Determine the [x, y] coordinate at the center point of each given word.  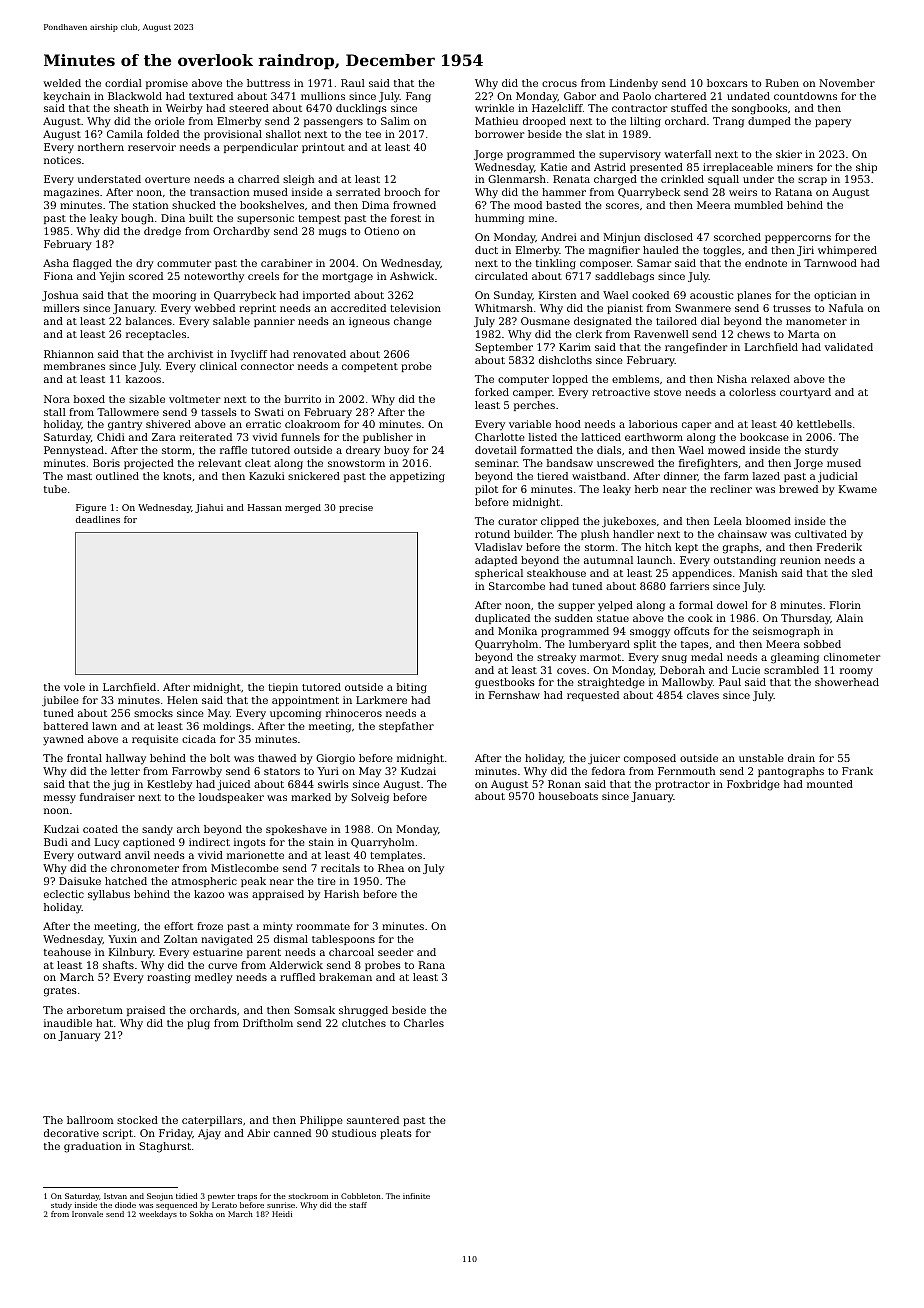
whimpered [847, 251]
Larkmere [381, 700]
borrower [499, 134]
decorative [71, 1133]
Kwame [858, 489]
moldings [227, 727]
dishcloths [565, 360]
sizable [147, 399]
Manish [758, 573]
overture [167, 179]
